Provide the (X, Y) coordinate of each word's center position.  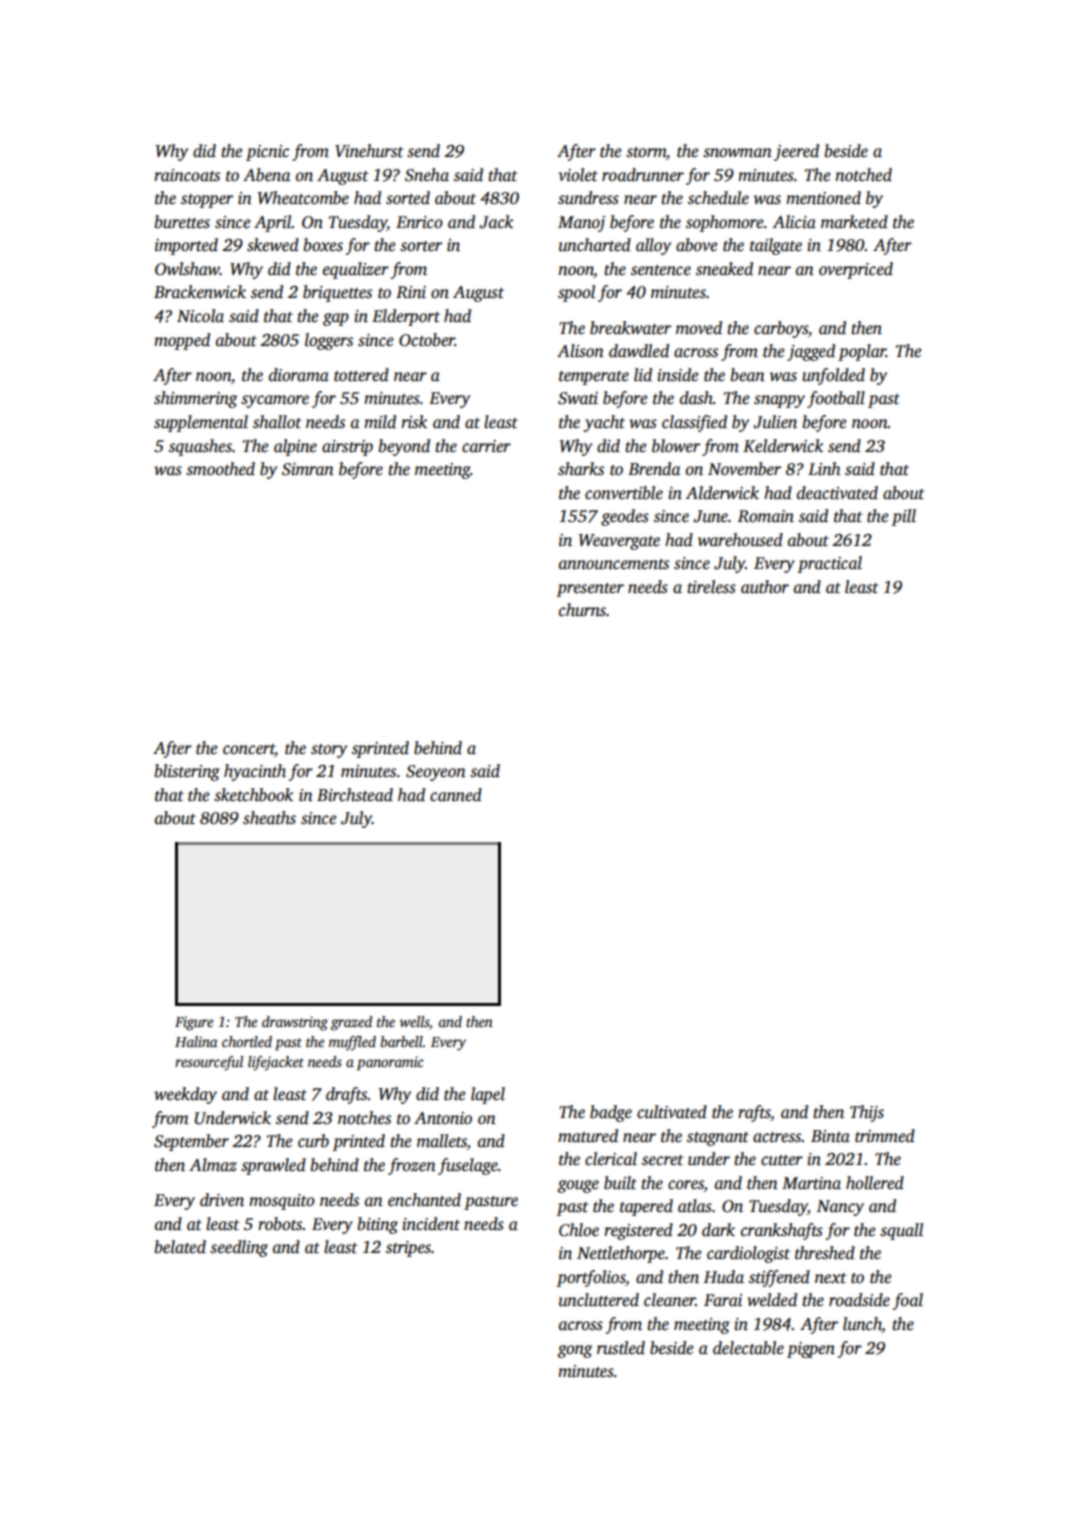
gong (574, 1351)
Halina (196, 1041)
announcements (614, 564)
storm (646, 152)
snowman (737, 153)
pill (903, 517)
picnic (267, 153)
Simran (308, 469)
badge (611, 1113)
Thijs (867, 1113)
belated (180, 1247)
